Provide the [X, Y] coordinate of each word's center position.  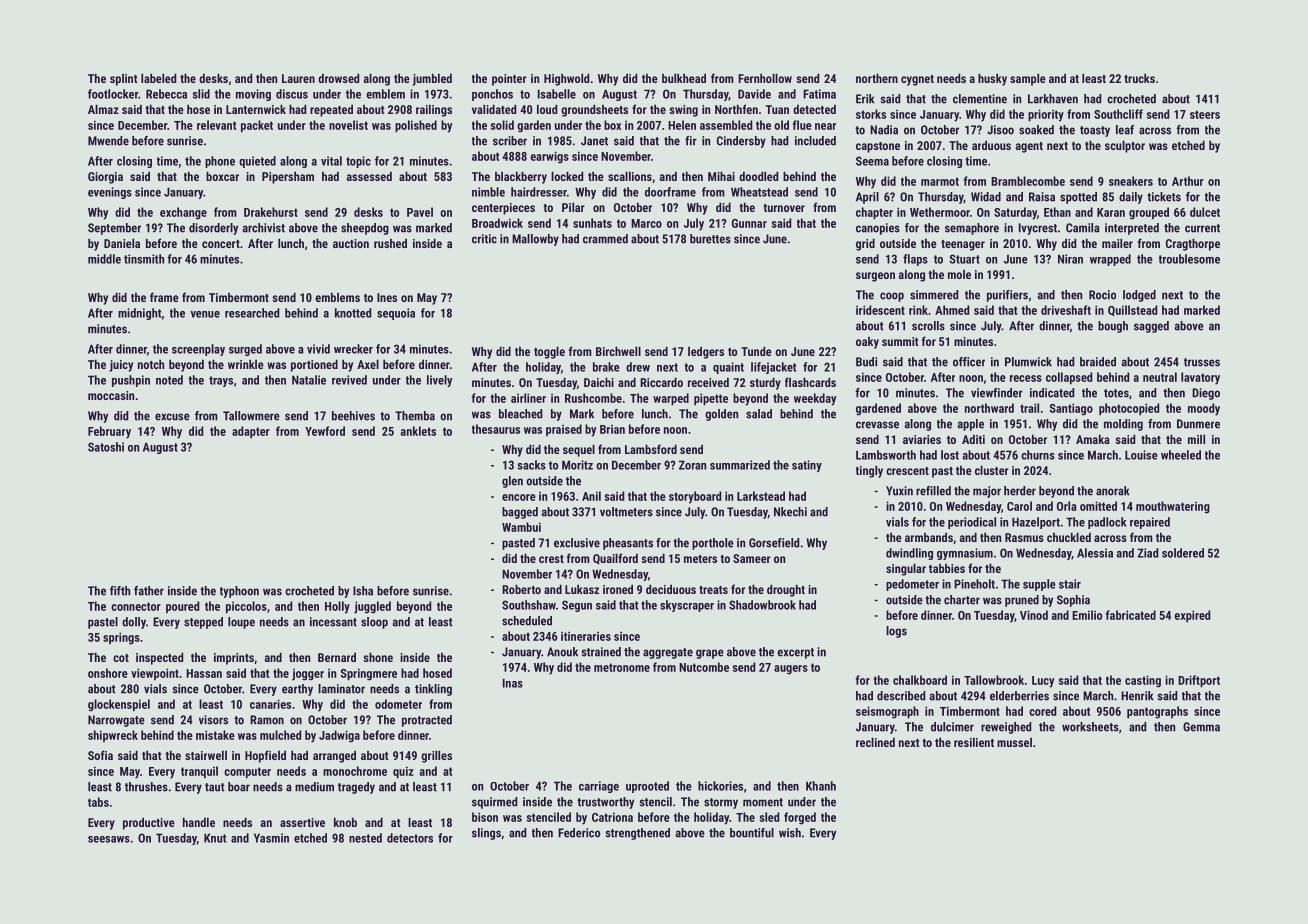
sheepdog [365, 229]
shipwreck [113, 736]
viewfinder [997, 393]
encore [519, 497]
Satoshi [106, 447]
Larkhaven [1053, 99]
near [825, 126]
